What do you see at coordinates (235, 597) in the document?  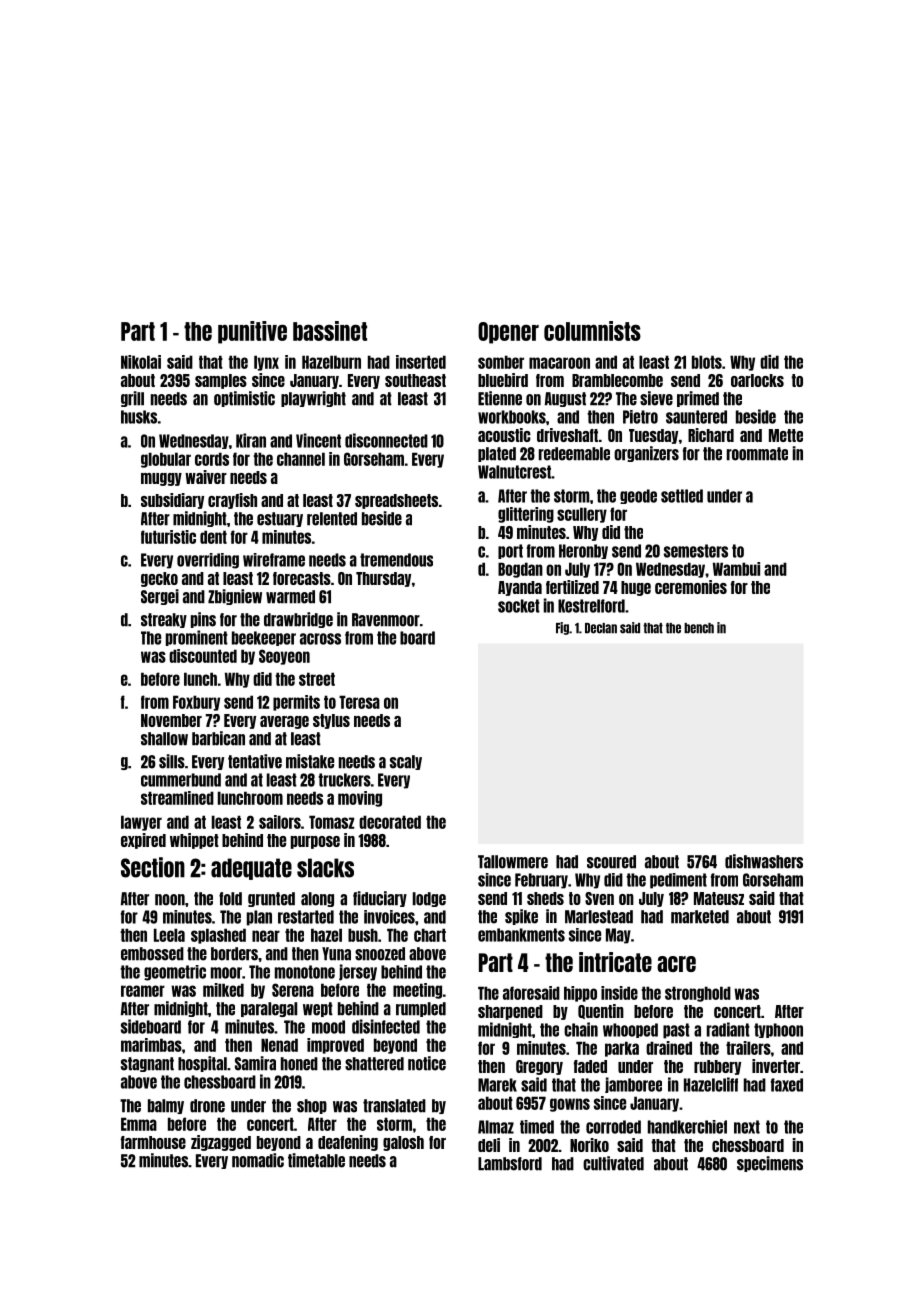 I see `Zbigniew` at bounding box center [235, 597].
